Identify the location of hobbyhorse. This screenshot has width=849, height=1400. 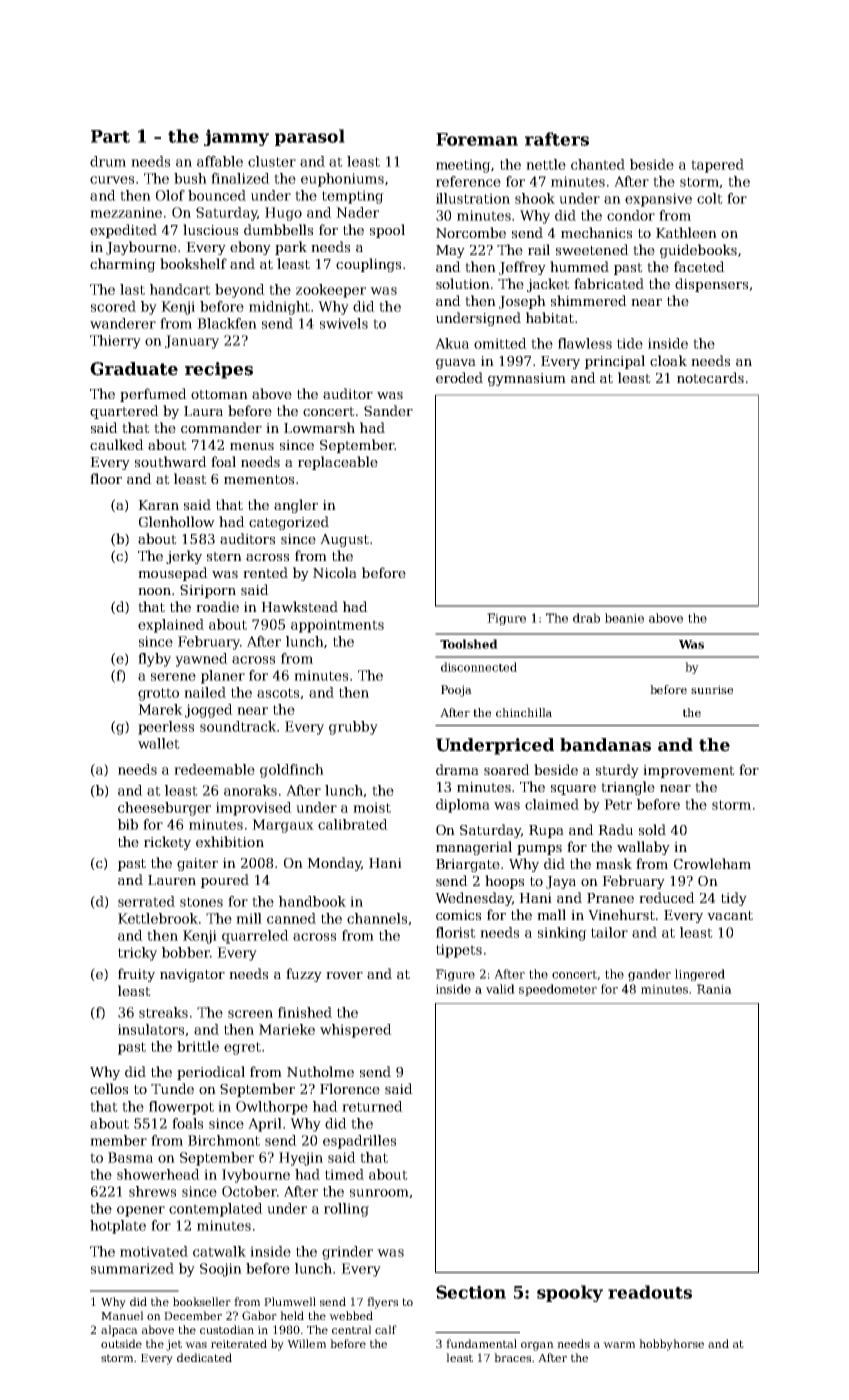
(671, 1345).
